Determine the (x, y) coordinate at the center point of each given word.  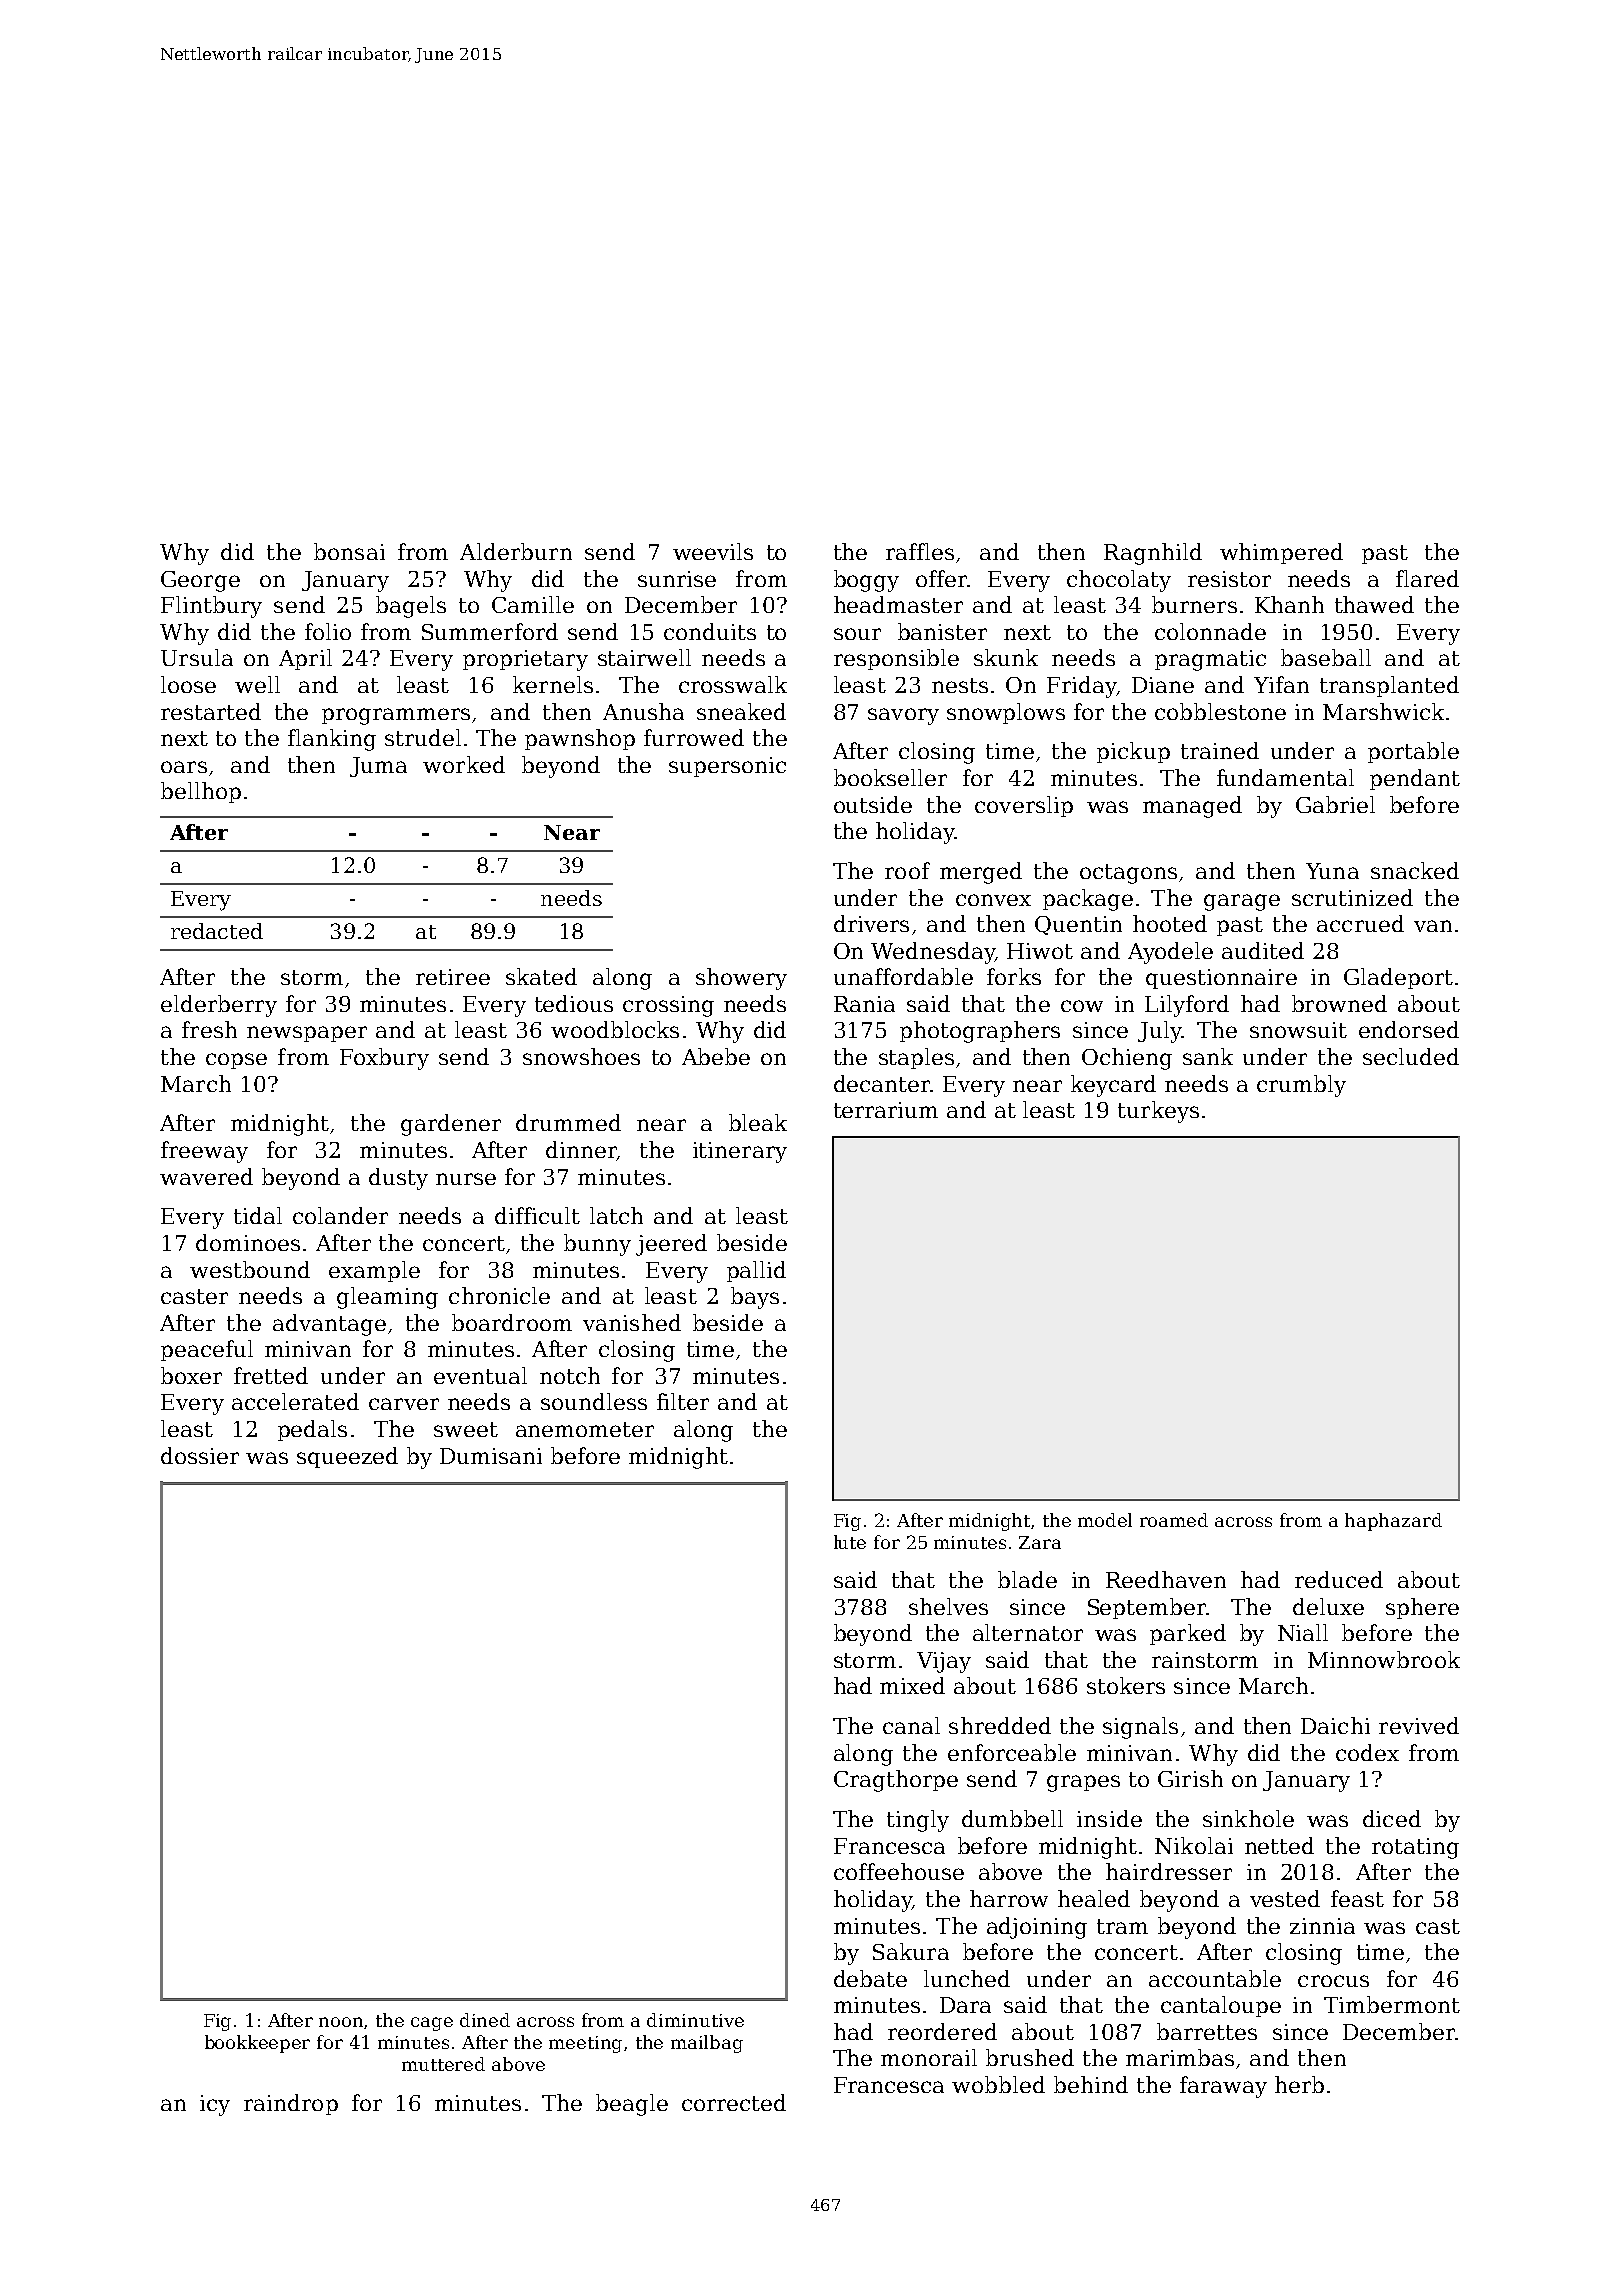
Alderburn (516, 551)
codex (1367, 1752)
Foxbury (384, 1059)
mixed (912, 1685)
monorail (929, 2057)
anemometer (585, 1429)
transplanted (1389, 686)
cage (432, 2024)
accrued (1360, 923)
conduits (710, 631)
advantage (329, 1325)
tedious (574, 1003)
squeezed (347, 1457)
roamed (1174, 1520)
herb (1299, 2084)
